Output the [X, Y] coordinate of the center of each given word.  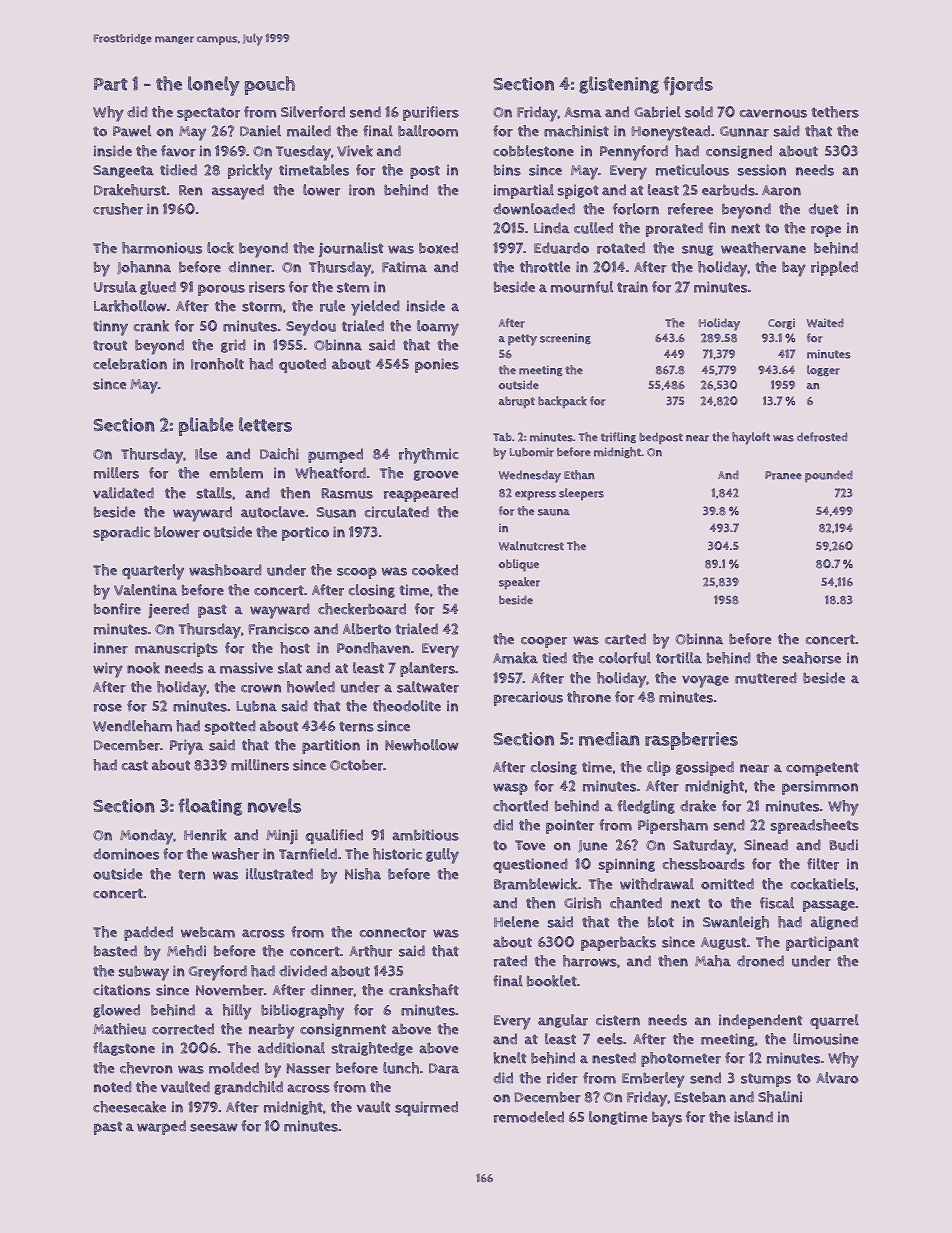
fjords [688, 86]
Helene [516, 922]
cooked [435, 570]
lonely [214, 86]
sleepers [581, 494]
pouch [270, 85]
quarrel [834, 1021]
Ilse [206, 454]
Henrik [205, 835]
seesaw [214, 1127]
